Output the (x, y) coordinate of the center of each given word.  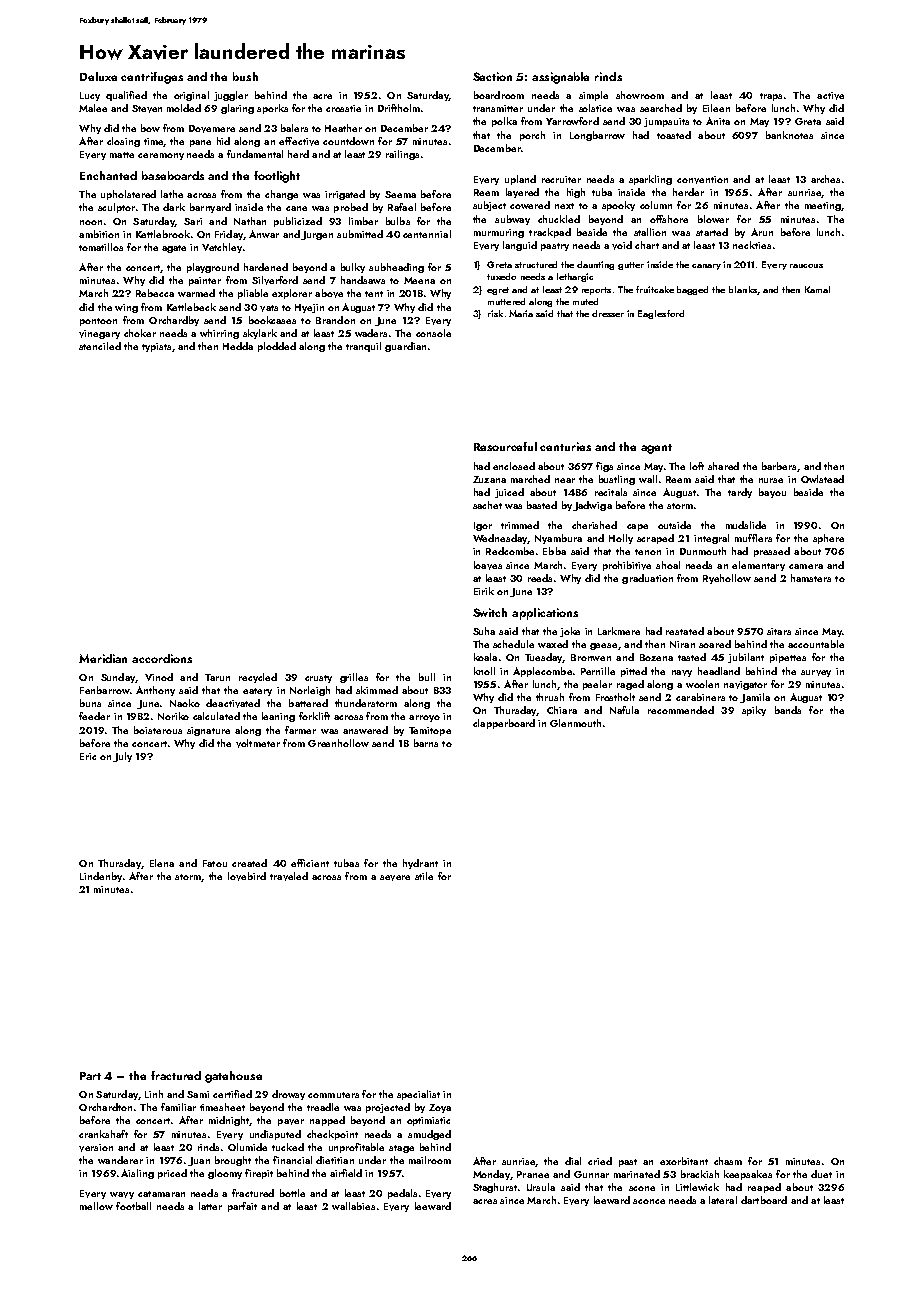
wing (126, 308)
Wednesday (500, 539)
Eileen (716, 108)
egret (498, 291)
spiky (754, 711)
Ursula (541, 1187)
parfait (242, 1207)
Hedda (238, 346)
